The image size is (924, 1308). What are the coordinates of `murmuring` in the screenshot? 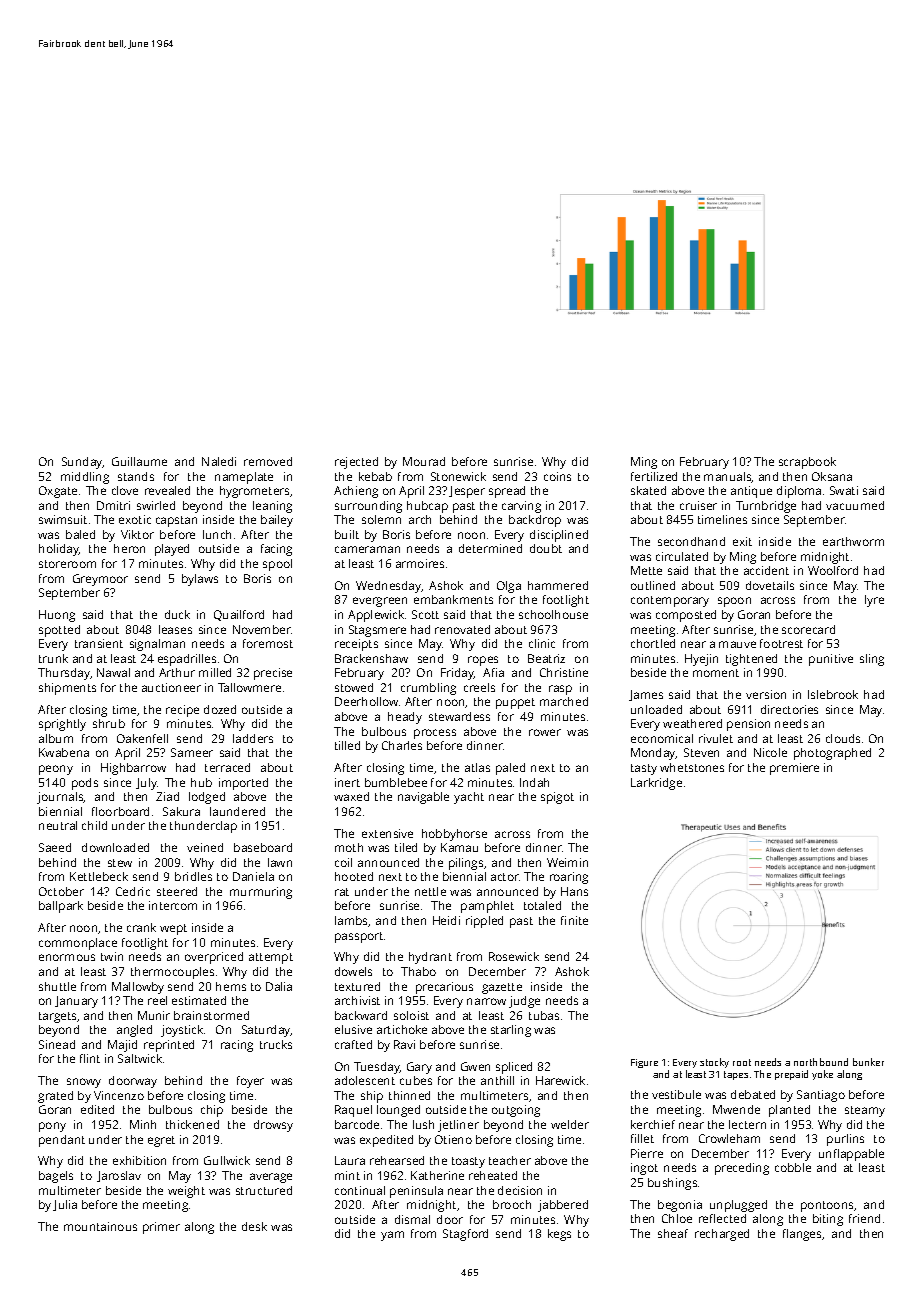 It's located at (261, 893).
